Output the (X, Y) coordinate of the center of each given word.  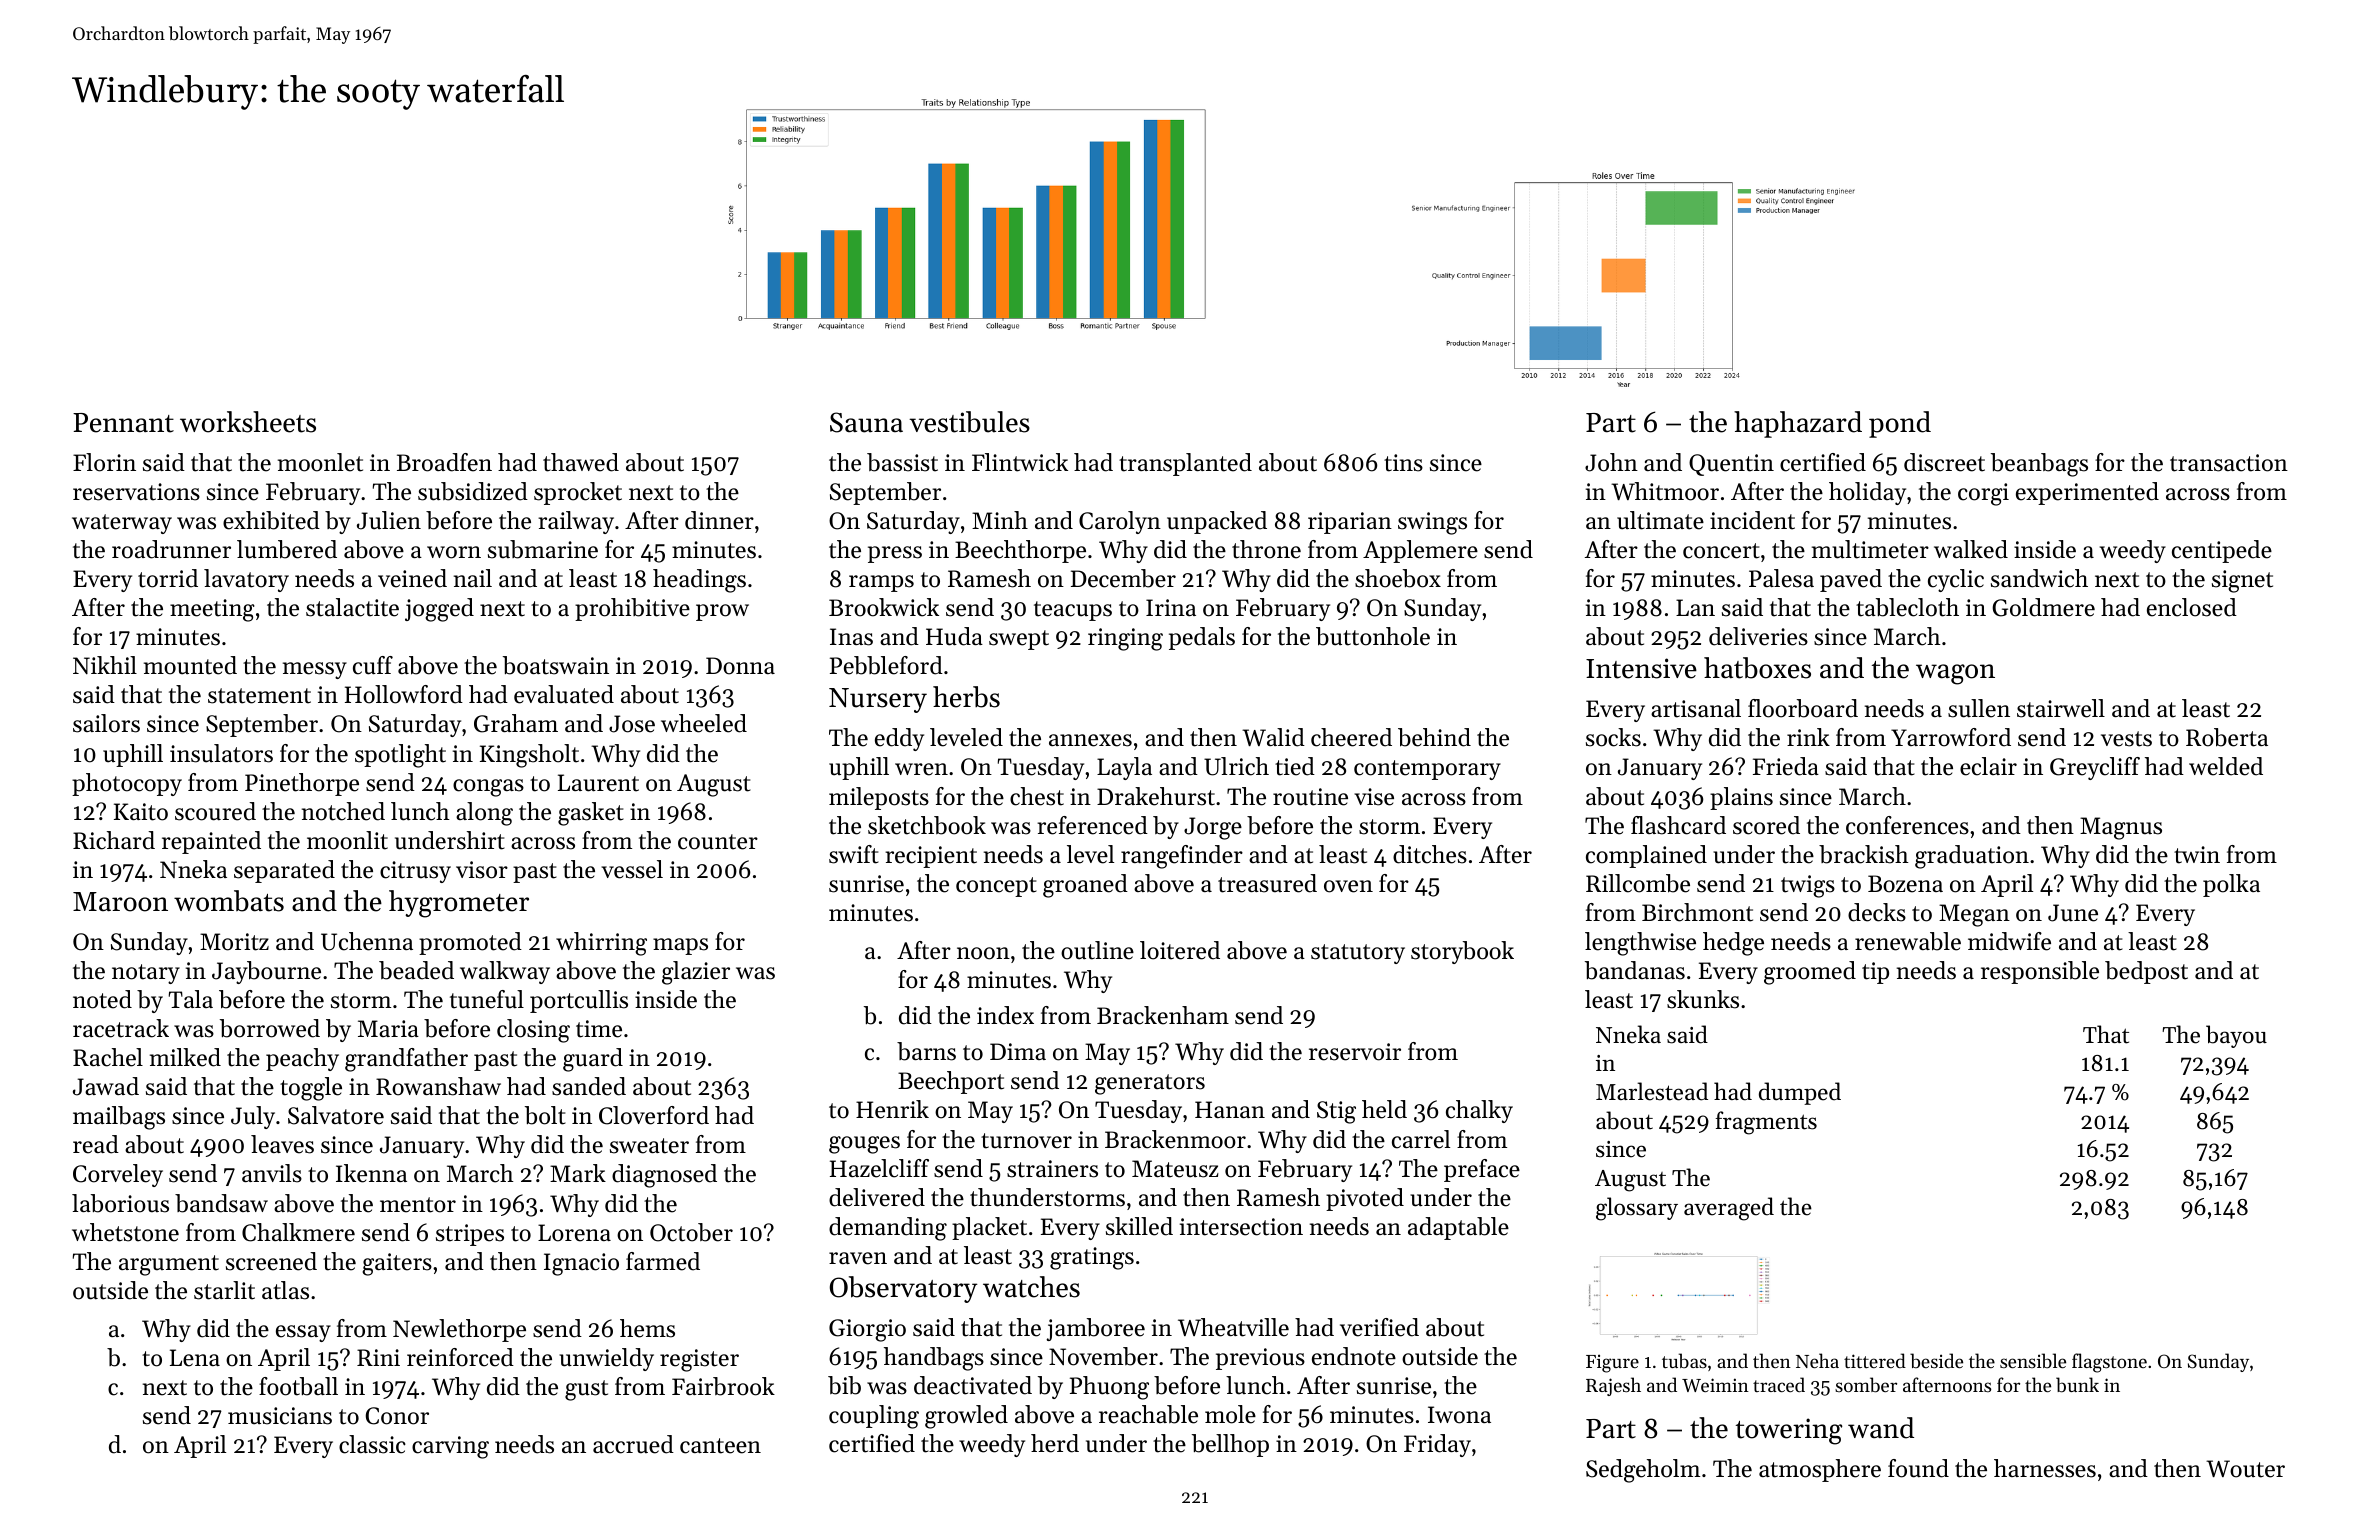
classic (372, 1444)
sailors (106, 723)
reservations (136, 492)
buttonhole (1373, 636)
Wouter (2245, 1469)
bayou (2236, 1036)
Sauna (866, 422)
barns (926, 1051)
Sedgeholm (1643, 1471)
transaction (2229, 463)
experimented (2087, 493)
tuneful (487, 999)
